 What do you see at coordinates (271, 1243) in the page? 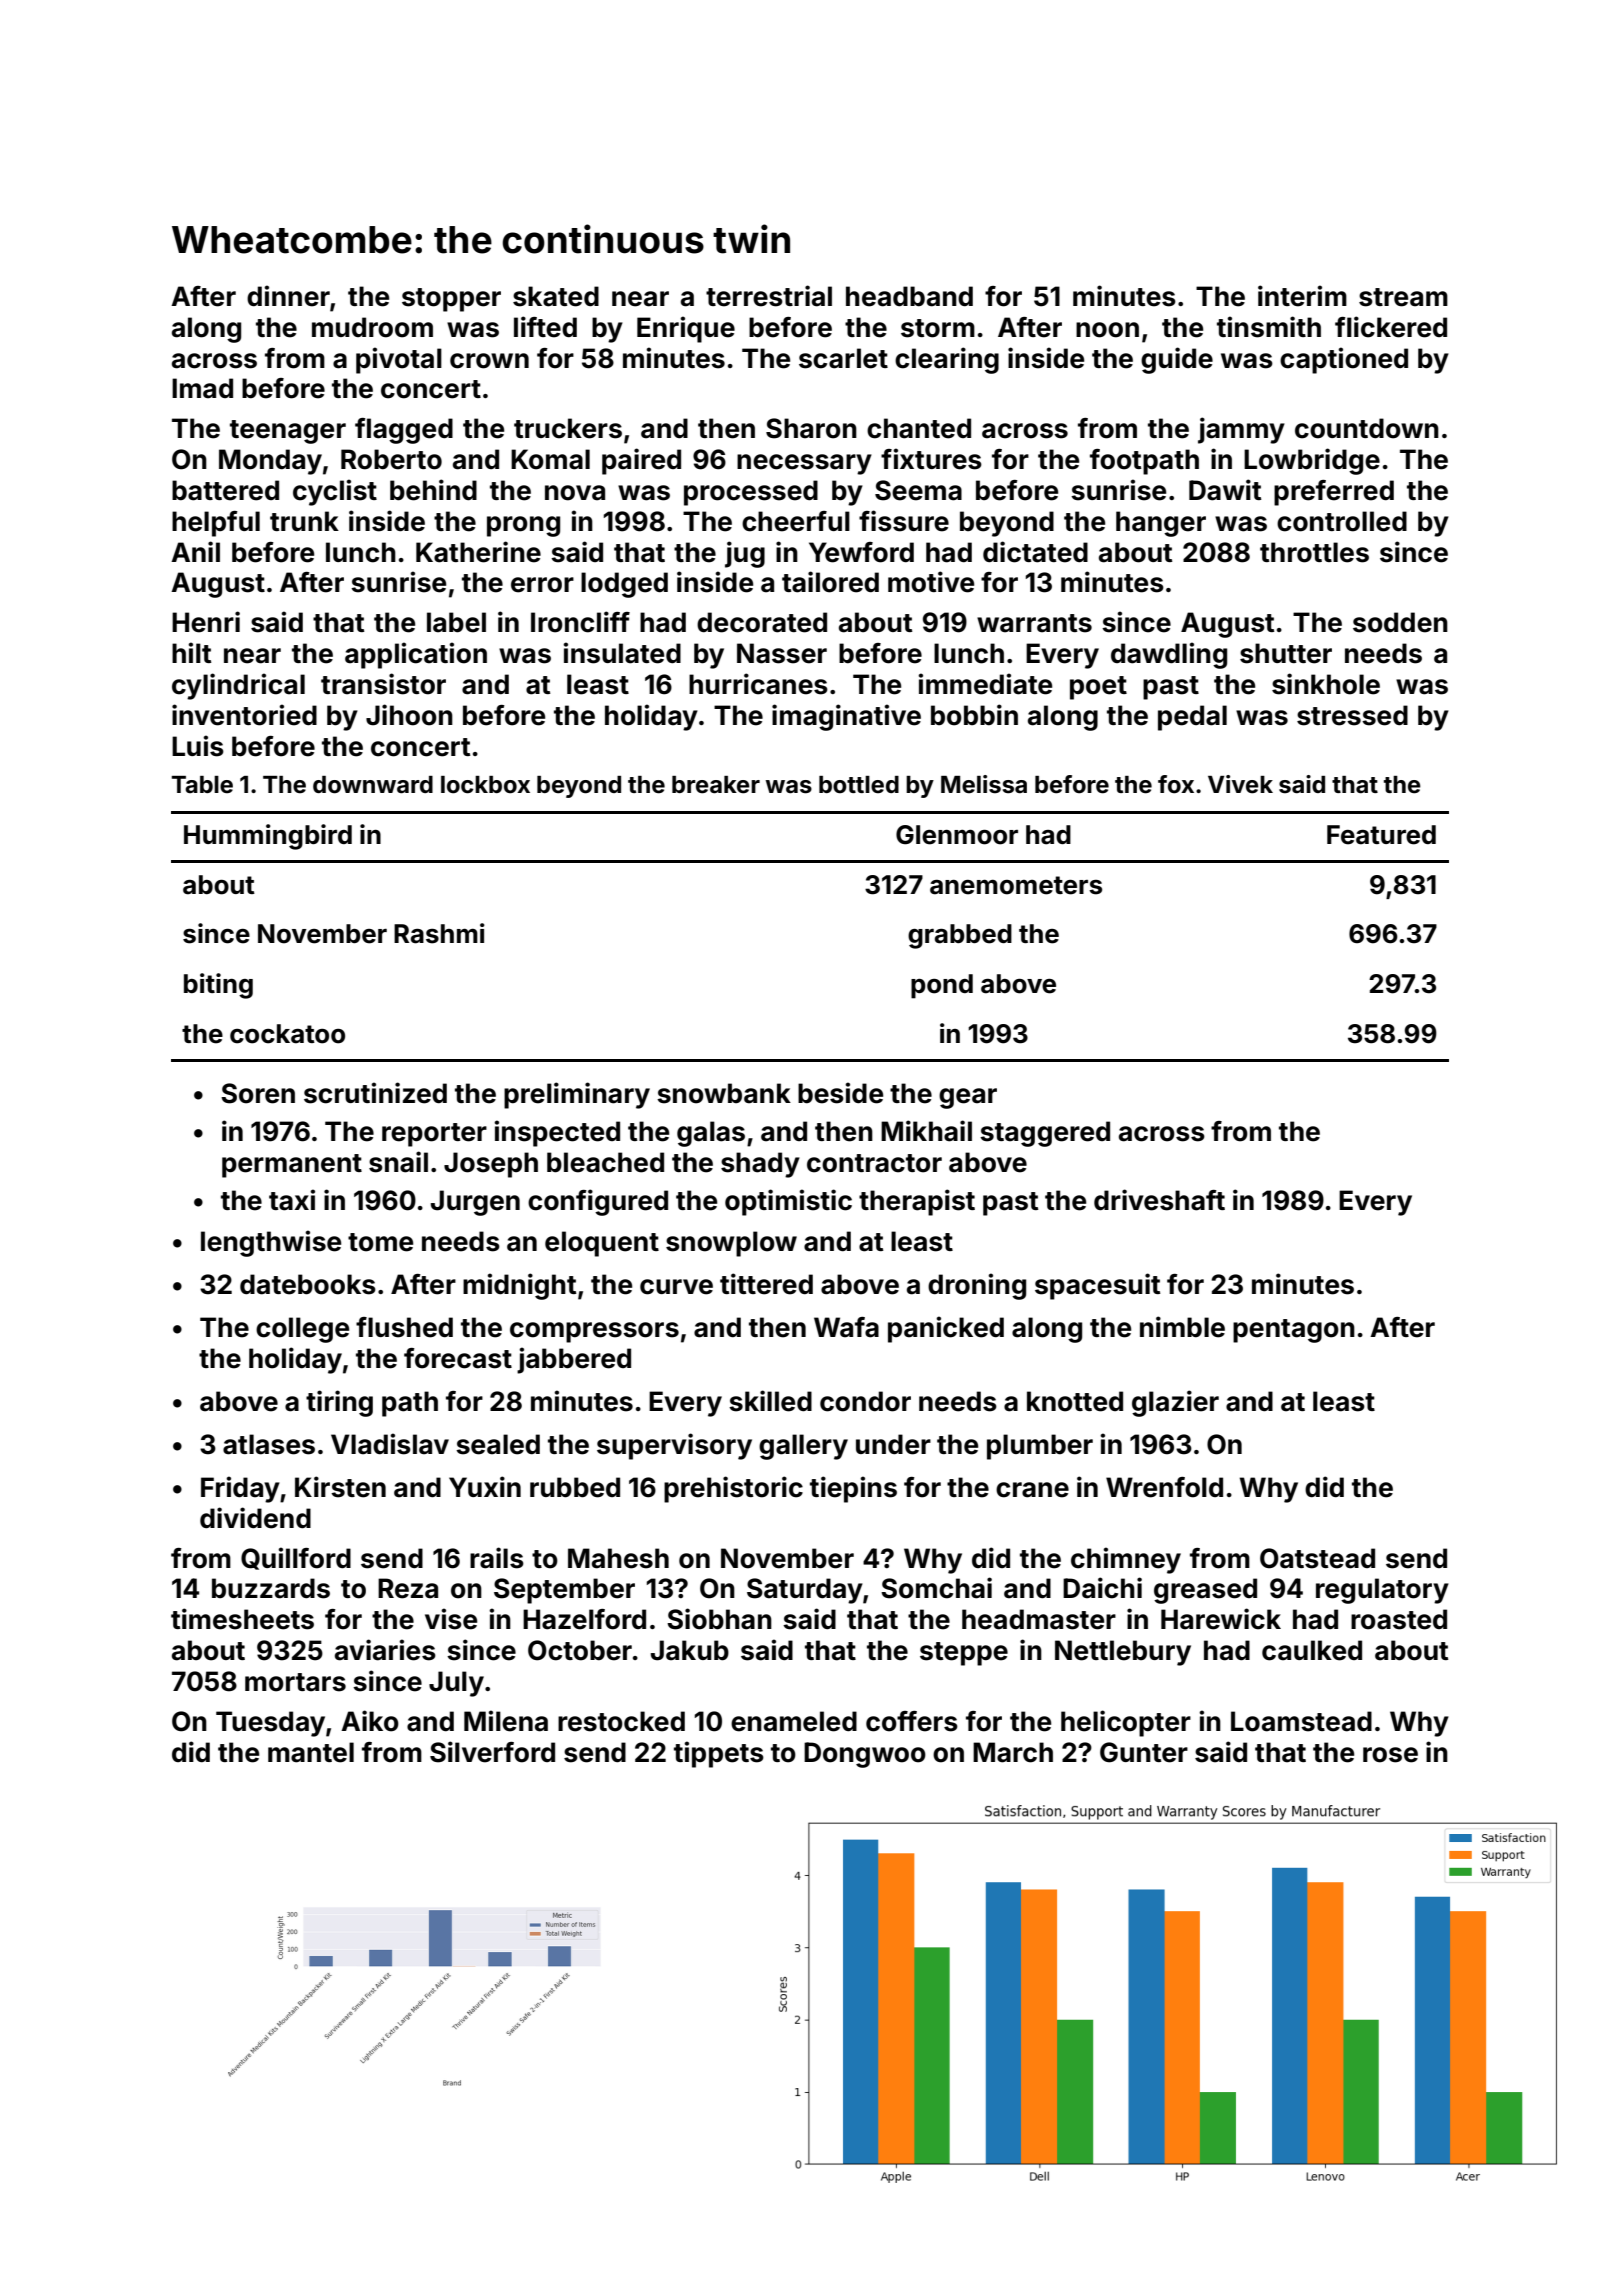
I see `lengthwise` at bounding box center [271, 1243].
